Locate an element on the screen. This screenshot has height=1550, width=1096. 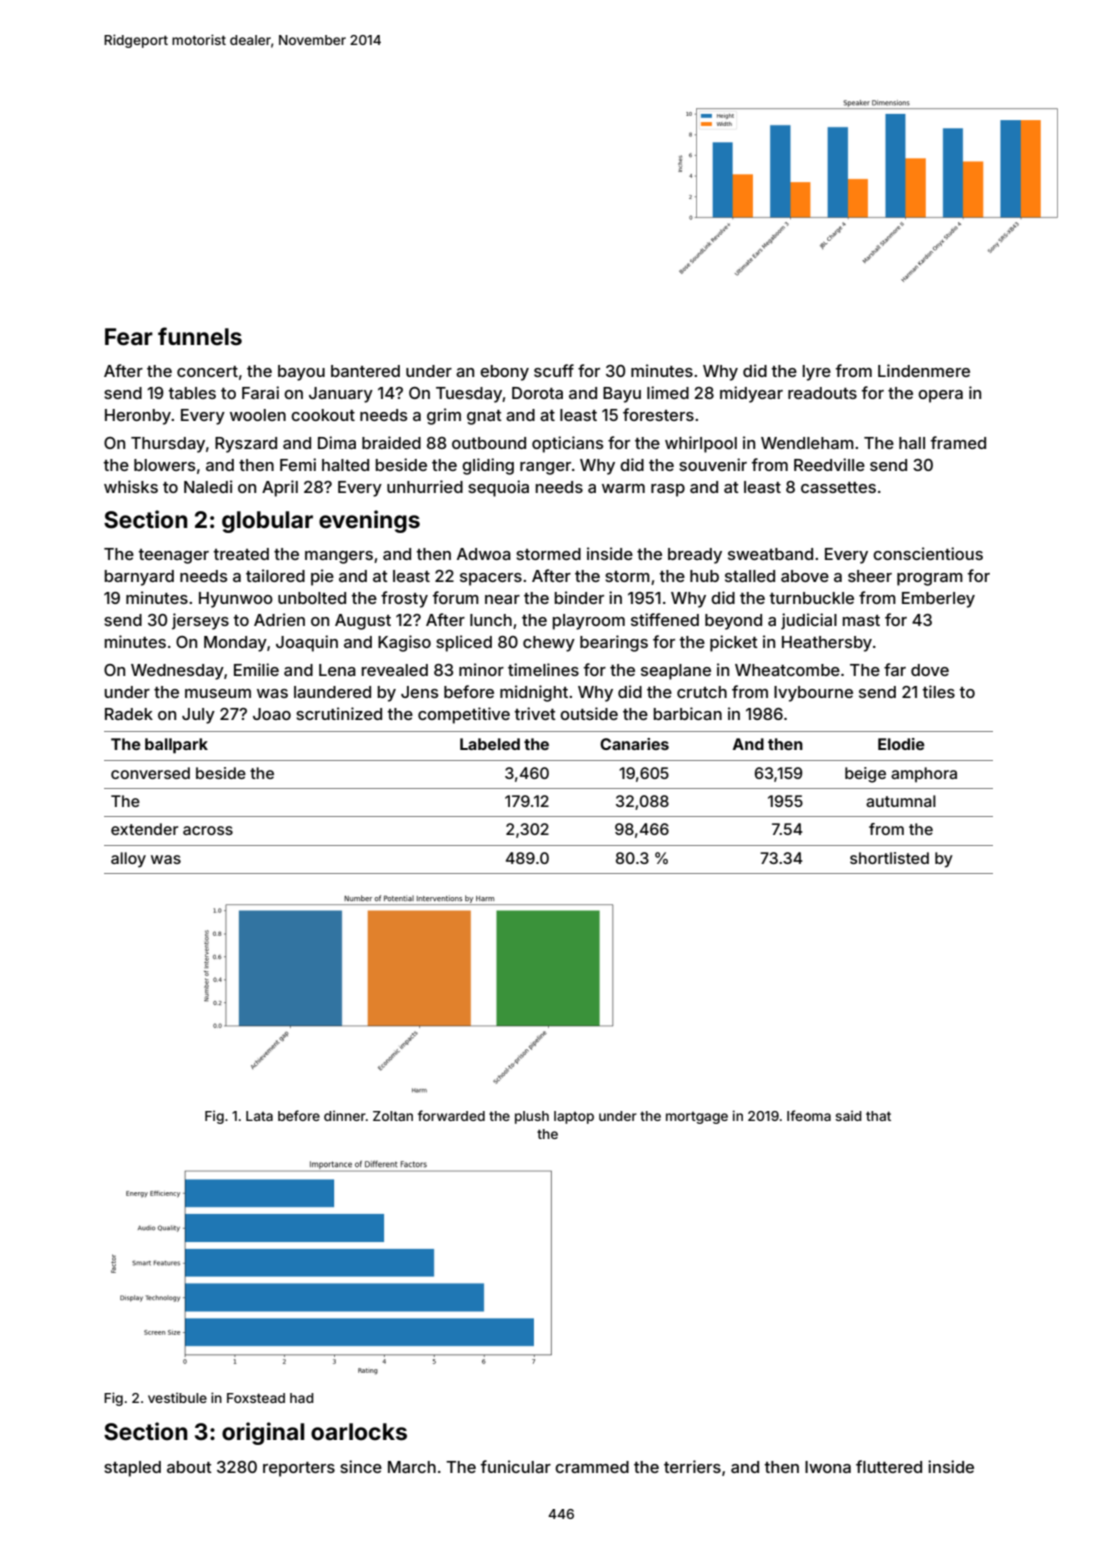
that is located at coordinates (878, 1116).
